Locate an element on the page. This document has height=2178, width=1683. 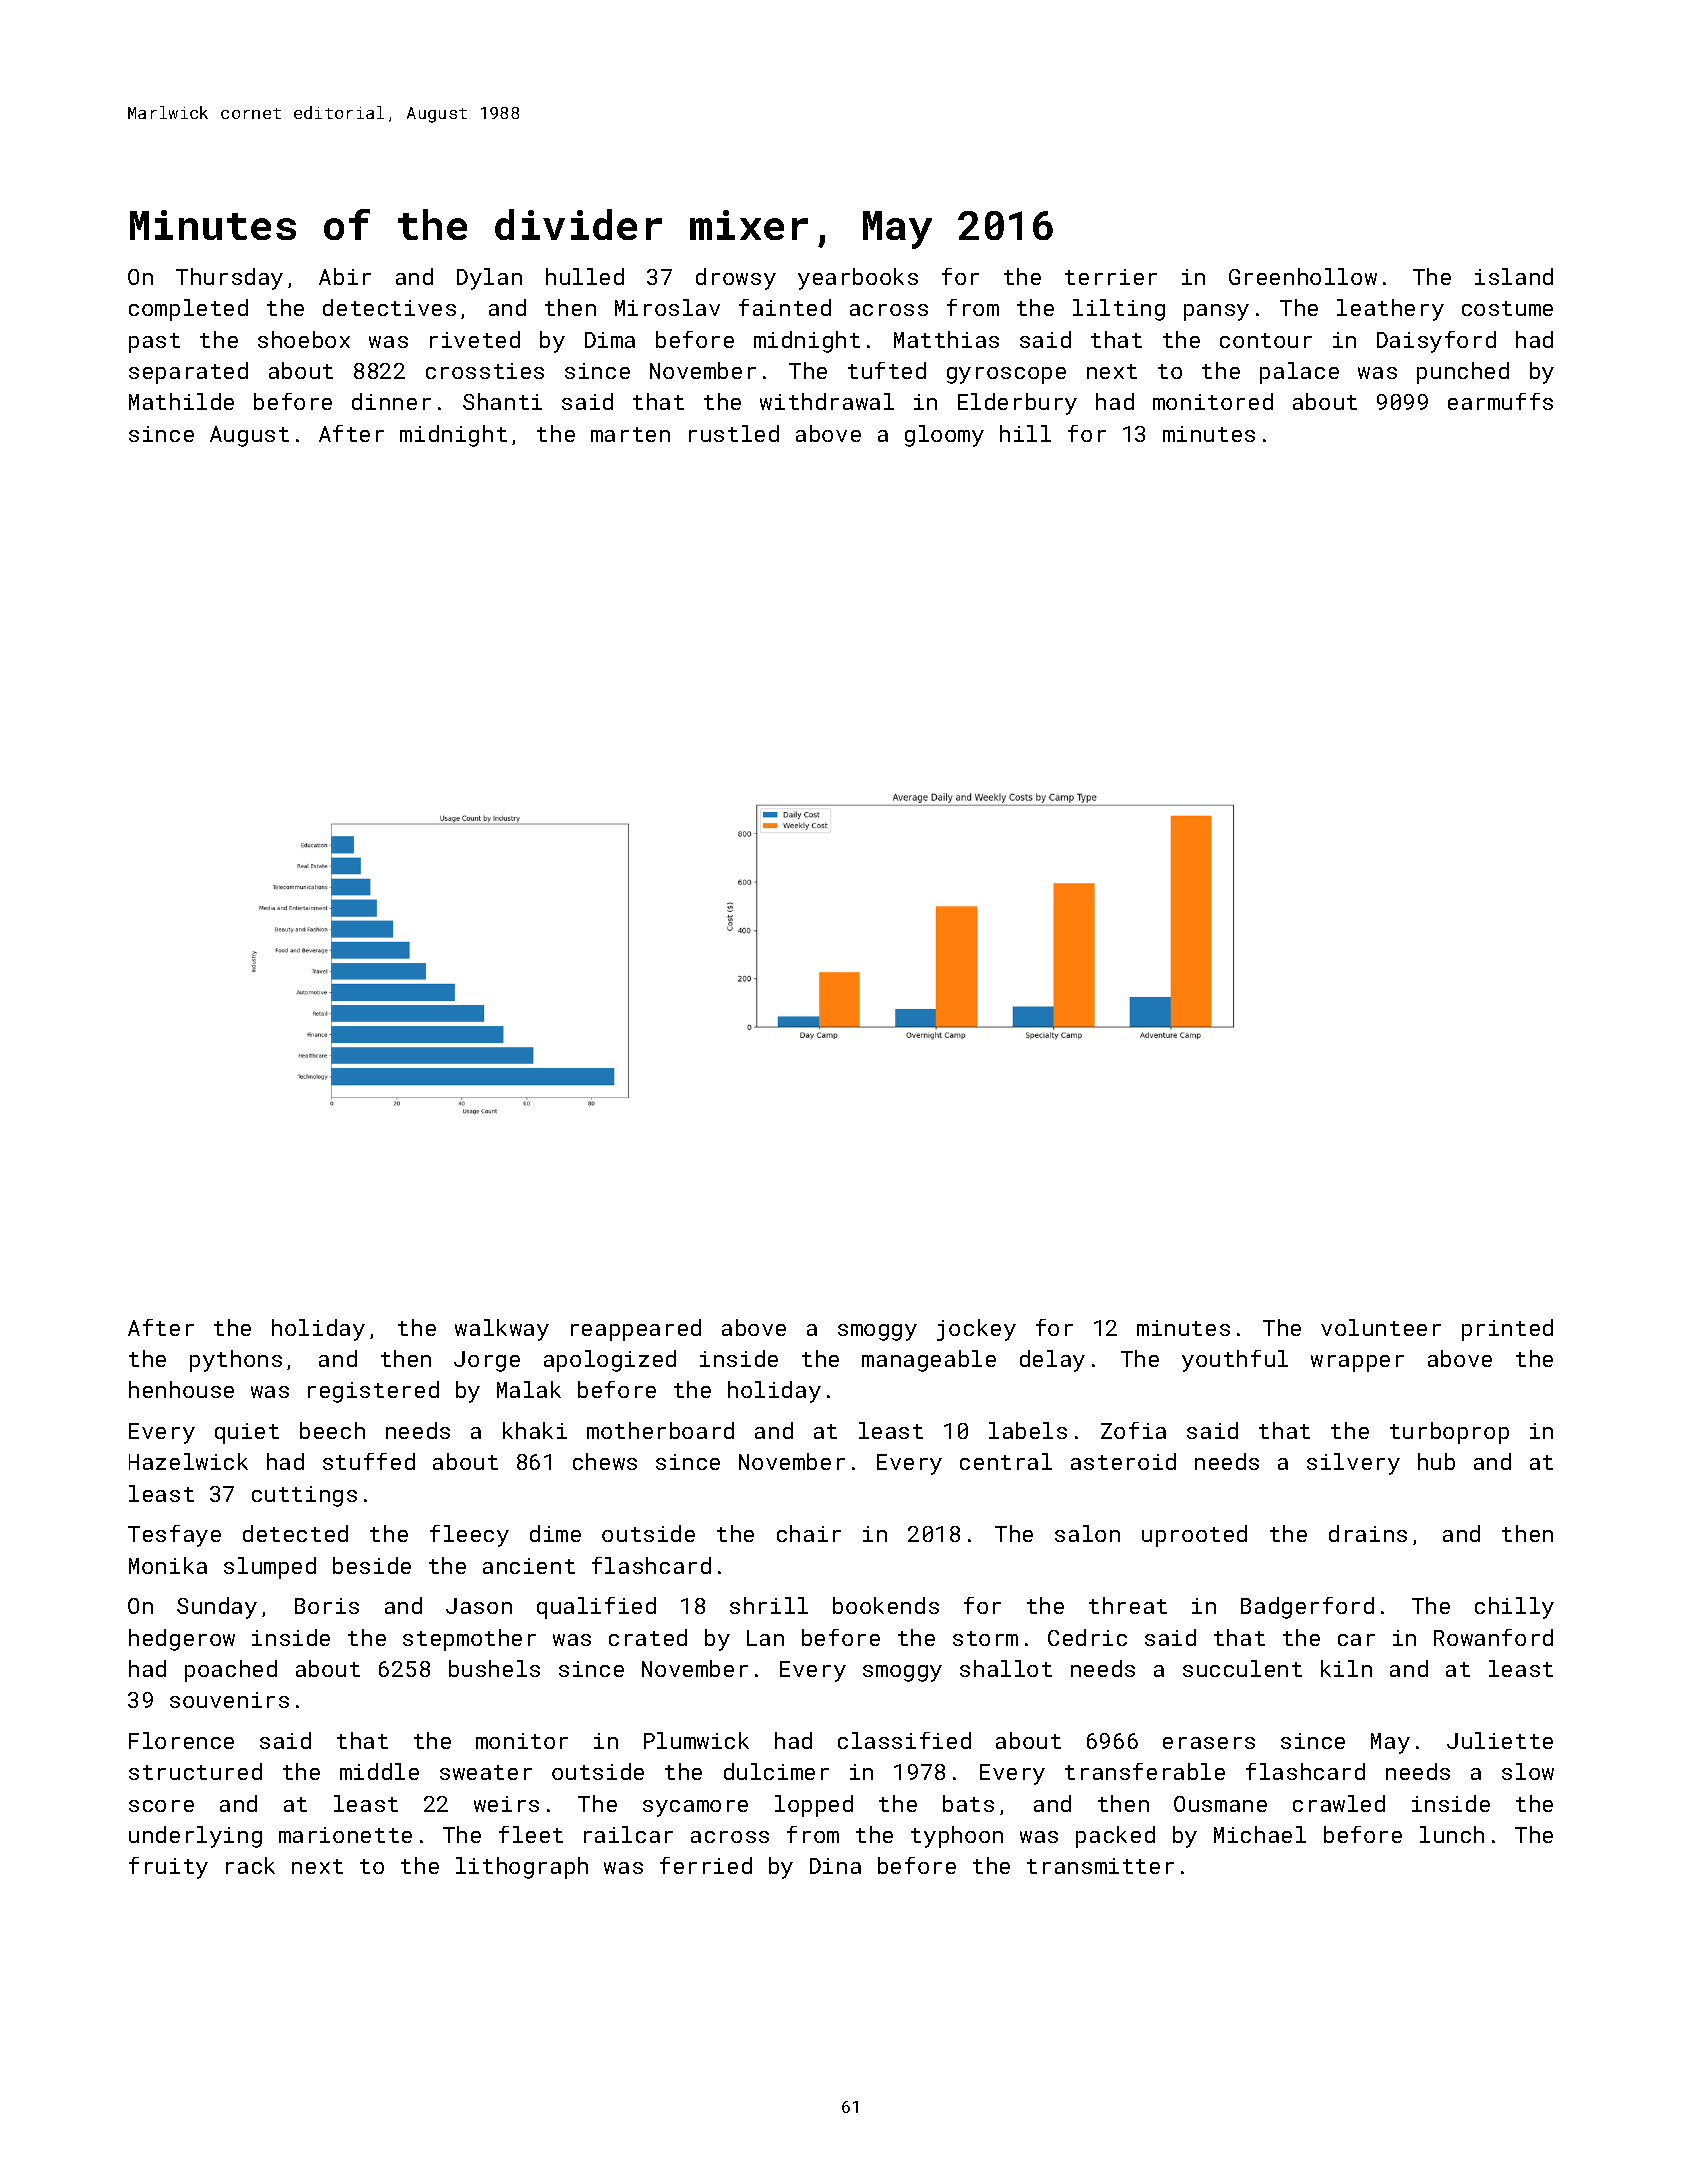
volunteer is located at coordinates (1381, 1327).
